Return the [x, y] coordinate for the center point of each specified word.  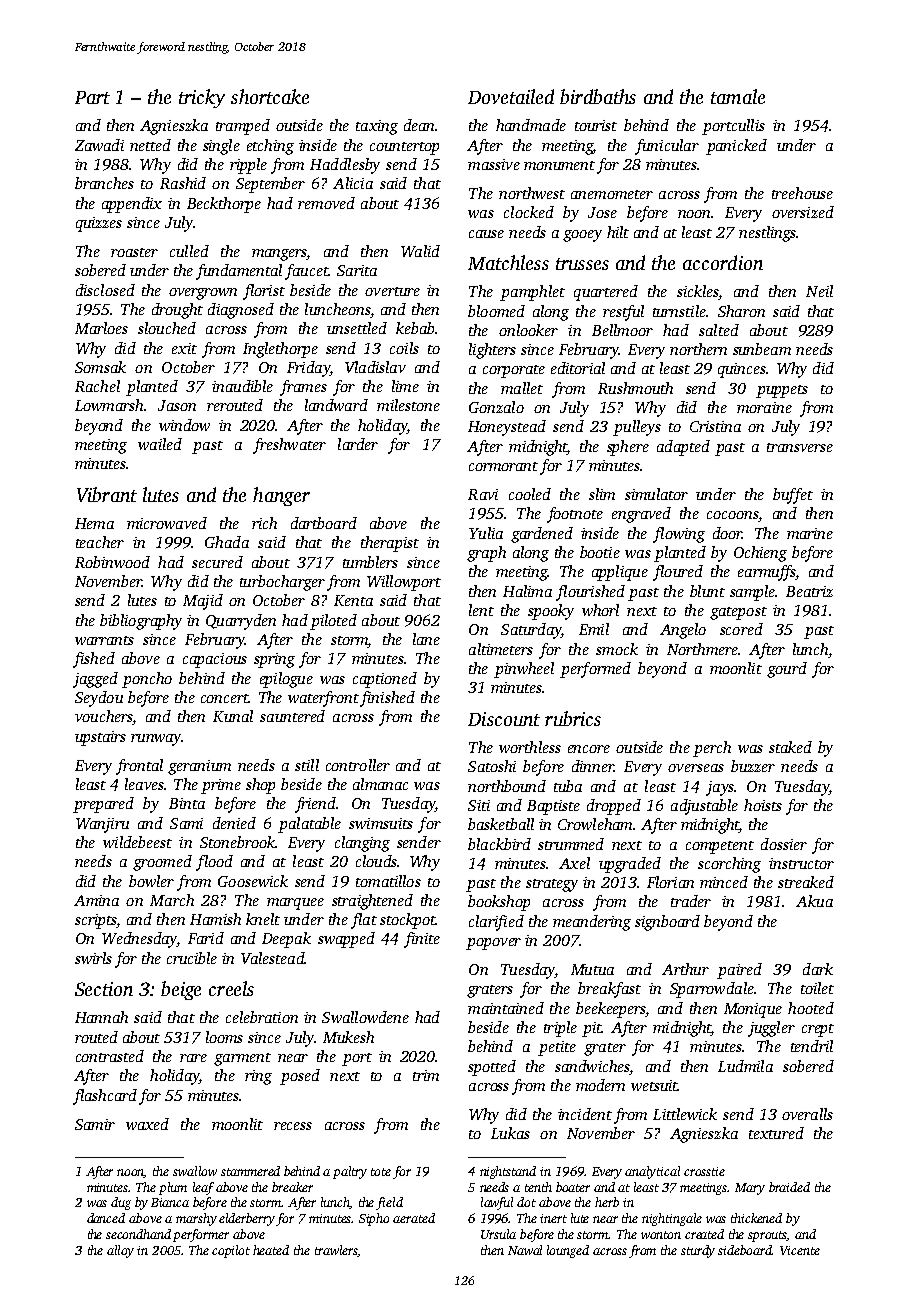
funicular [667, 147]
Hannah [101, 1017]
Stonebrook [237, 842]
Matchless [508, 262]
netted [150, 145]
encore [589, 749]
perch [712, 749]
